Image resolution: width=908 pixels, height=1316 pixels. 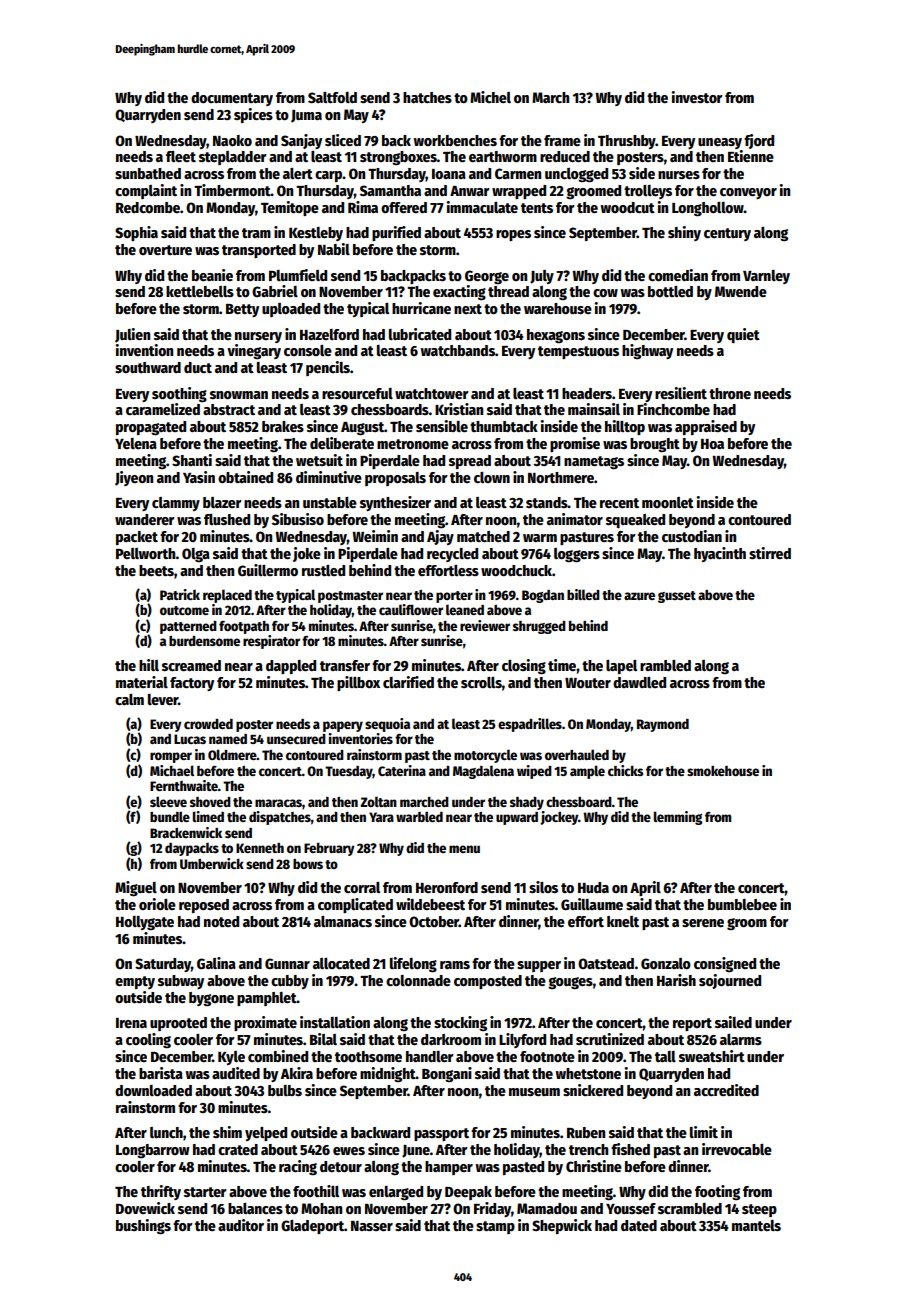 I want to click on nametags, so click(x=594, y=462).
